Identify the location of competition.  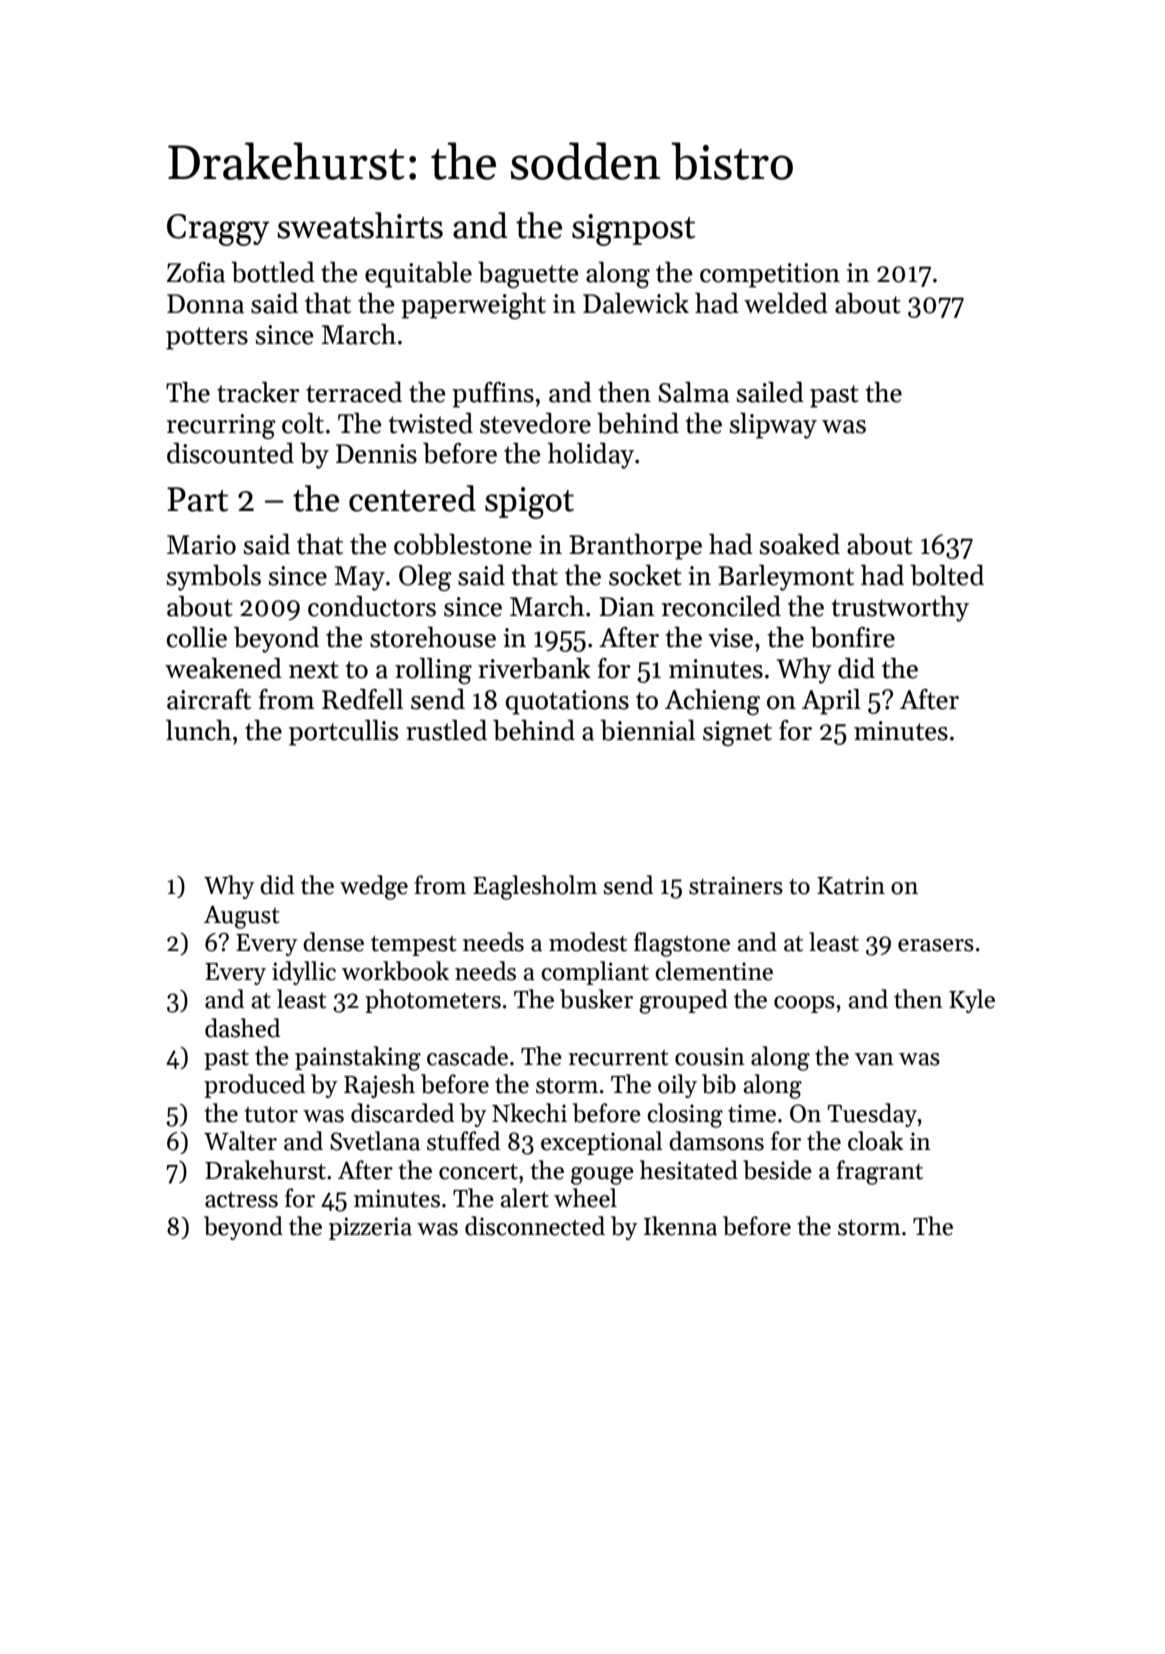
(770, 275).
